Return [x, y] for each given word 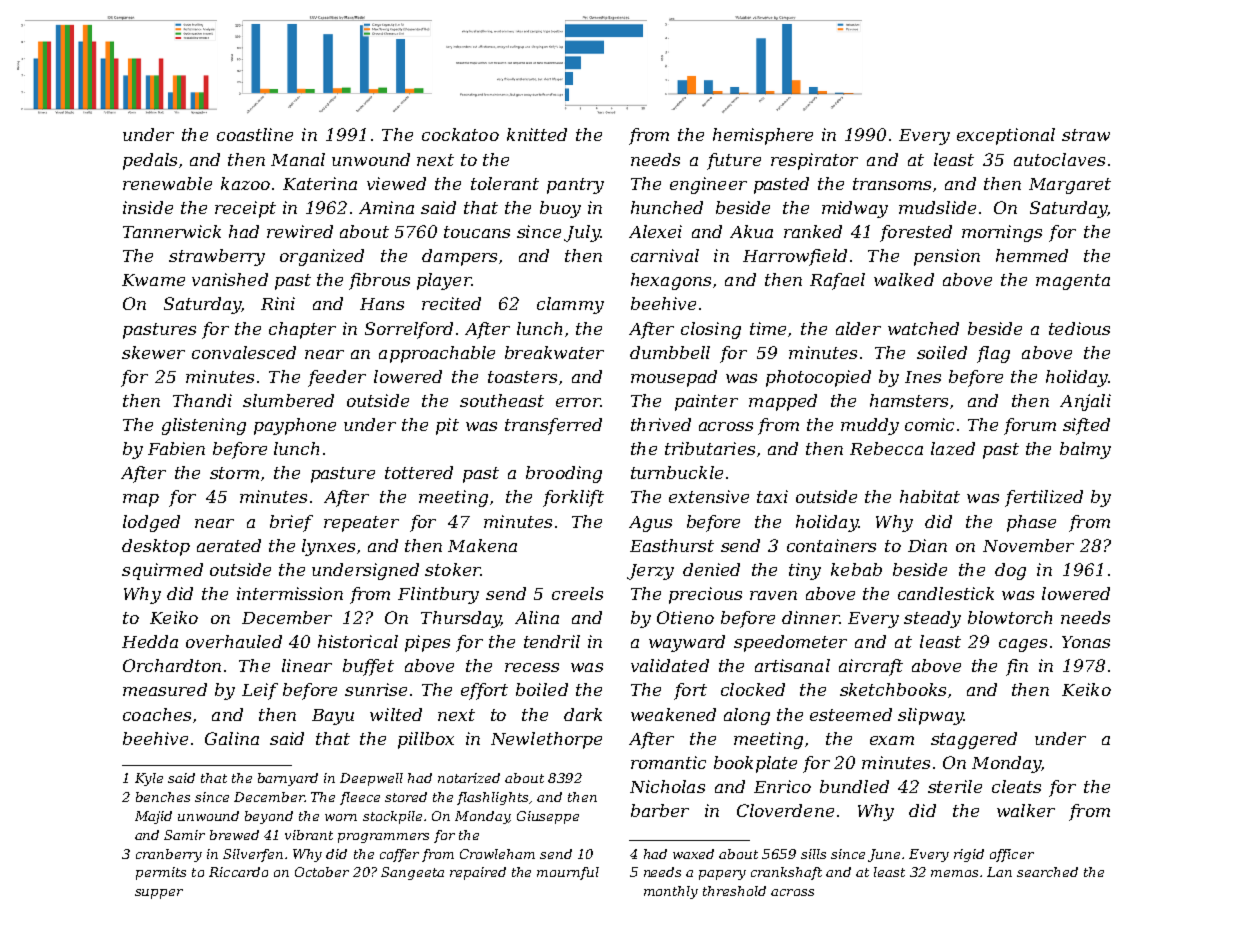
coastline [255, 134]
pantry [575, 186]
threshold [734, 891]
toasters [522, 377]
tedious [1079, 328]
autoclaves [1059, 159]
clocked [753, 689]
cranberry [169, 855]
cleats [1016, 786]
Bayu [333, 717]
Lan [999, 872]
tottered [419, 472]
